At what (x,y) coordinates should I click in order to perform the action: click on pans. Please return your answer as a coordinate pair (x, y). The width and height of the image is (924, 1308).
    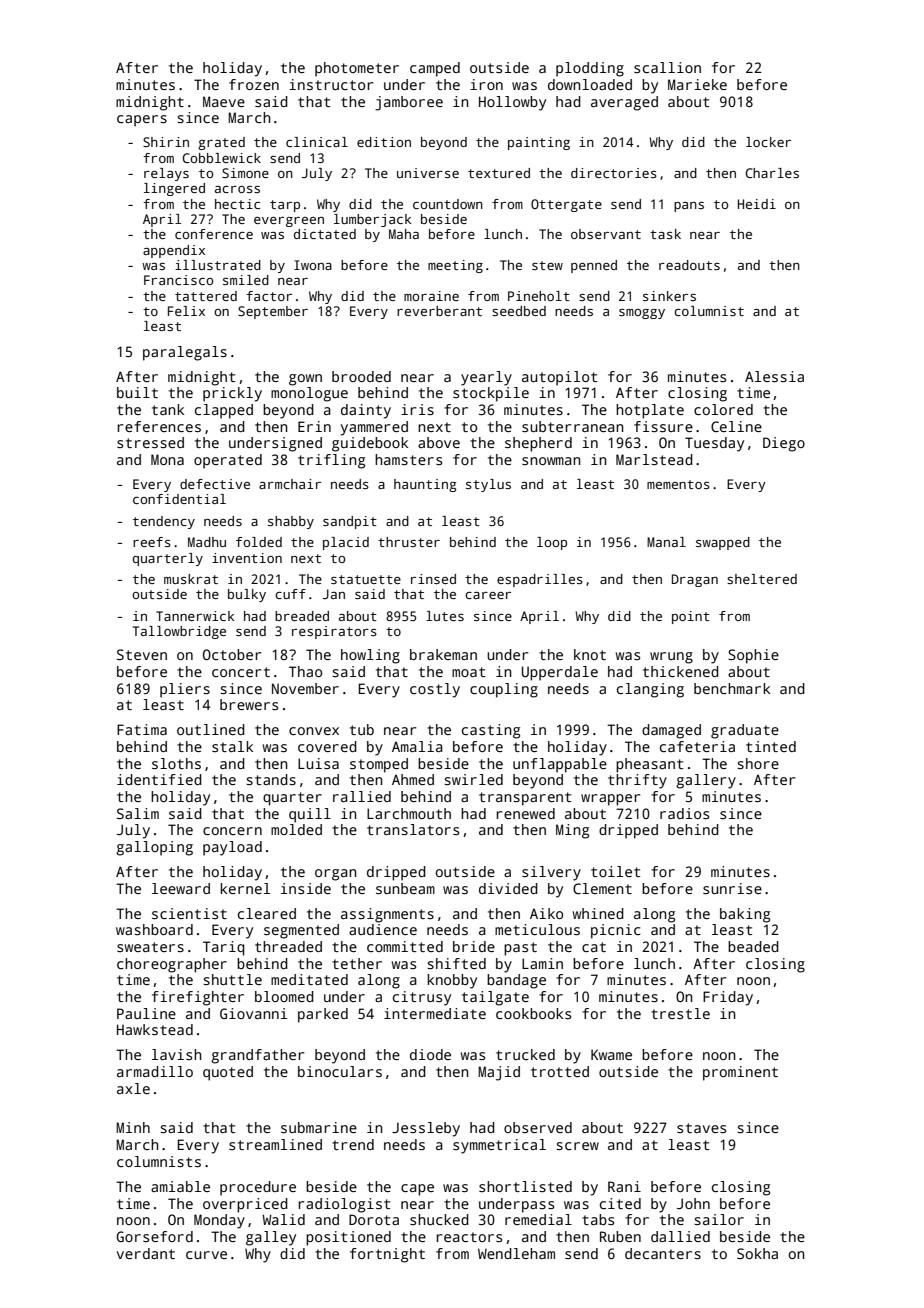
    Looking at the image, I should click on (689, 207).
